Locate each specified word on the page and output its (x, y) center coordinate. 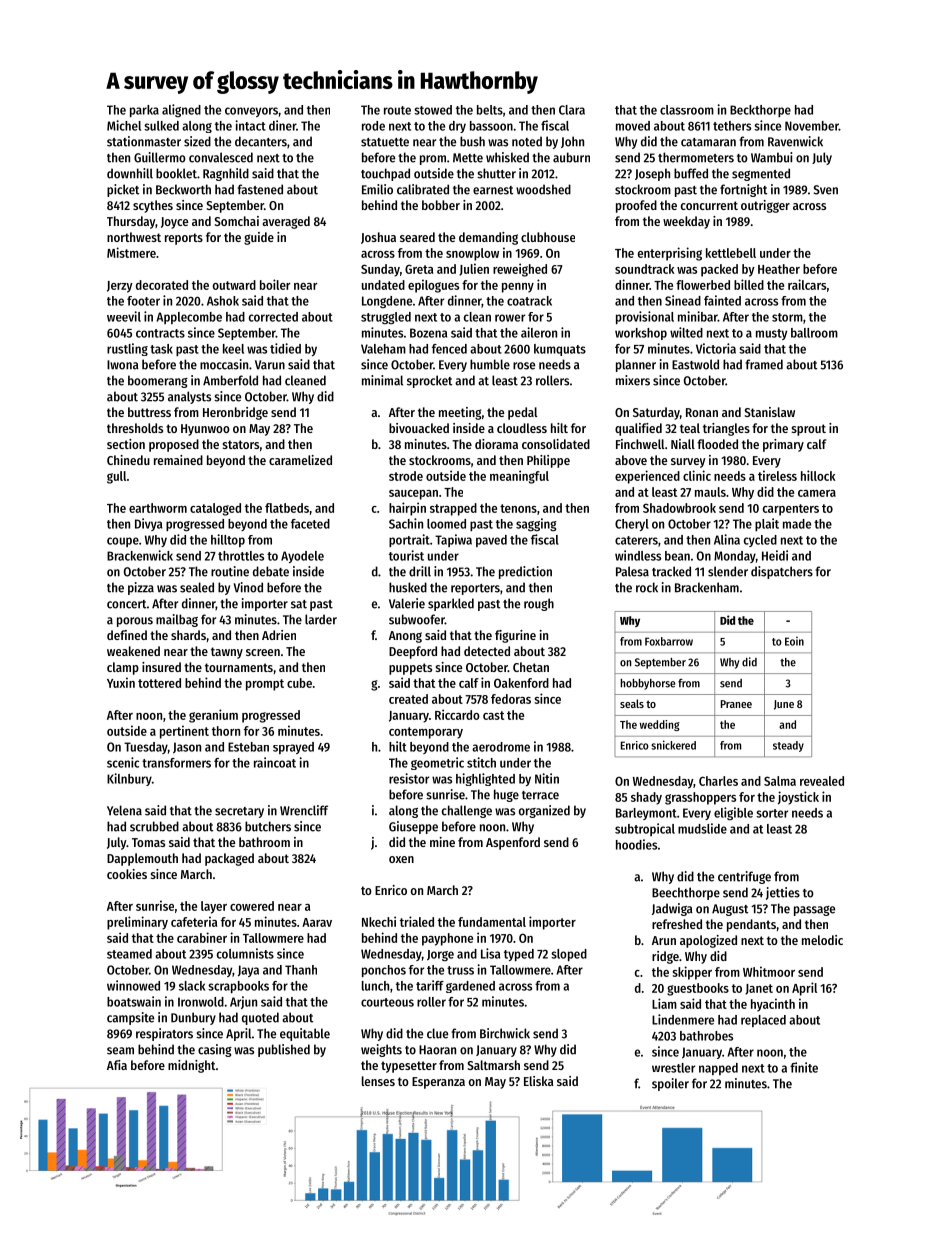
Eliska (539, 1081)
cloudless (522, 428)
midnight (192, 1066)
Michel (124, 125)
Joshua (378, 238)
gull (116, 477)
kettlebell (731, 253)
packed (719, 270)
